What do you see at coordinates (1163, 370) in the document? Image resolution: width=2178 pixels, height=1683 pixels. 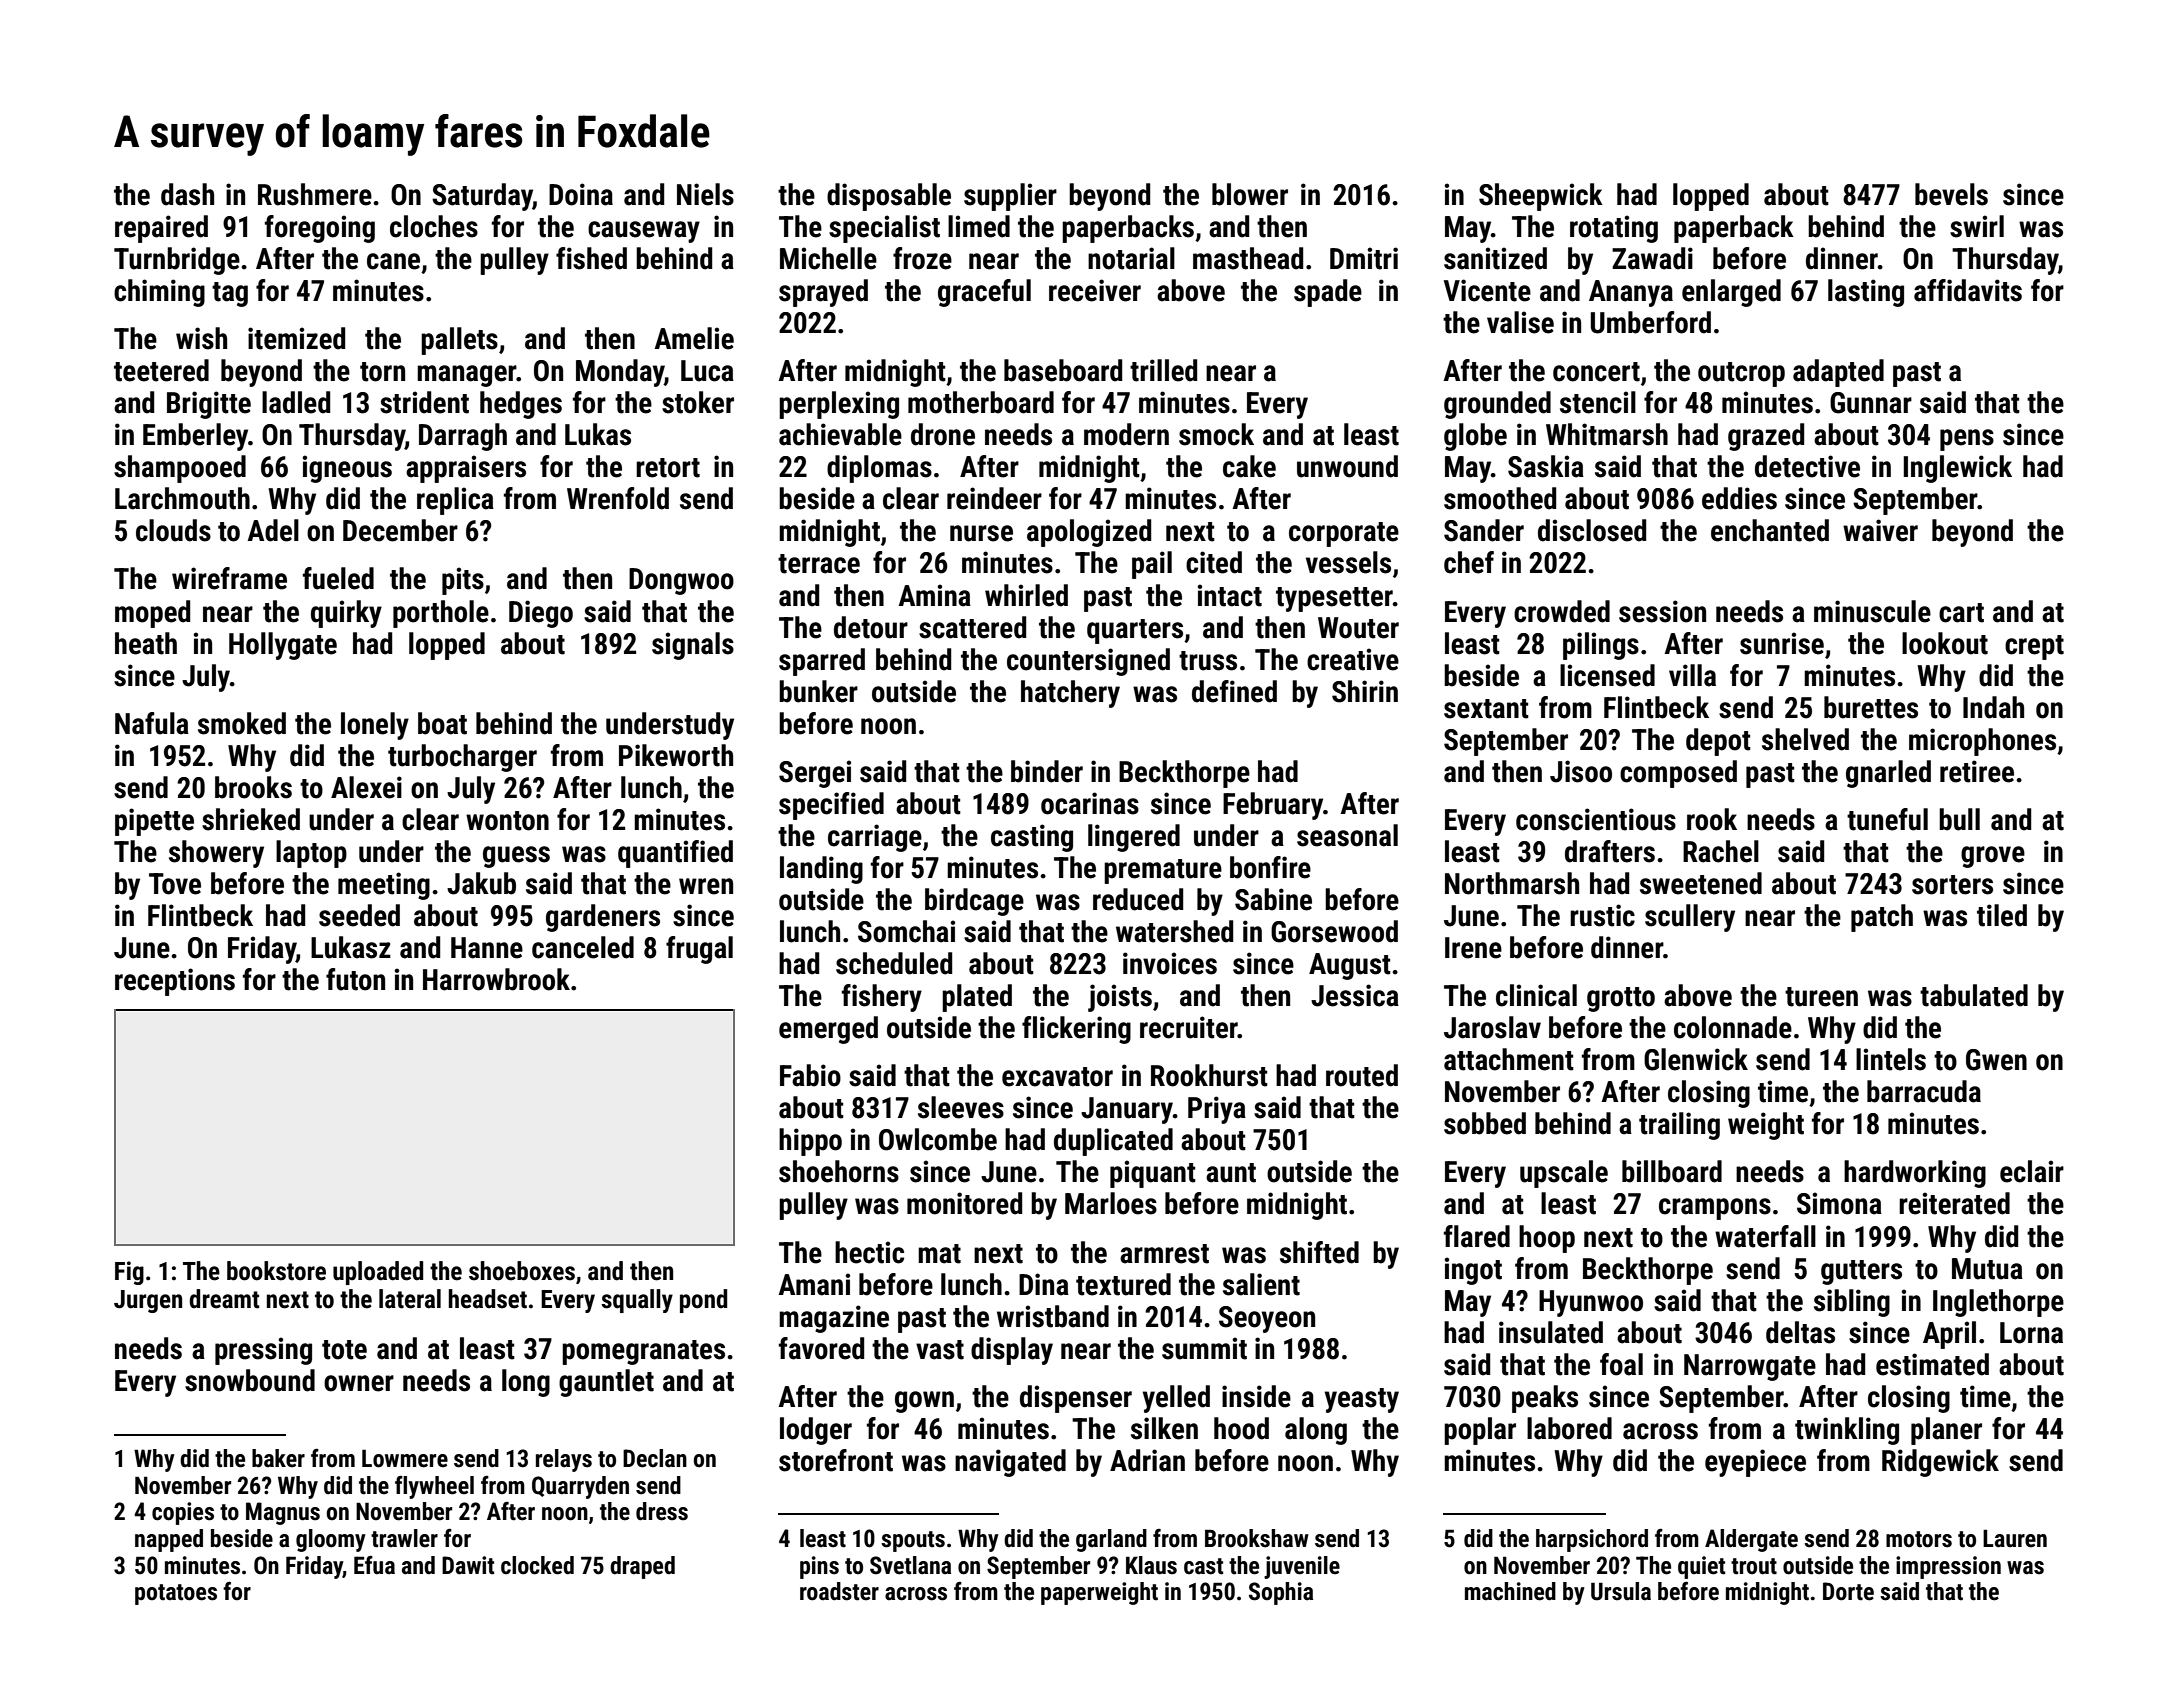 I see `trilled` at bounding box center [1163, 370].
